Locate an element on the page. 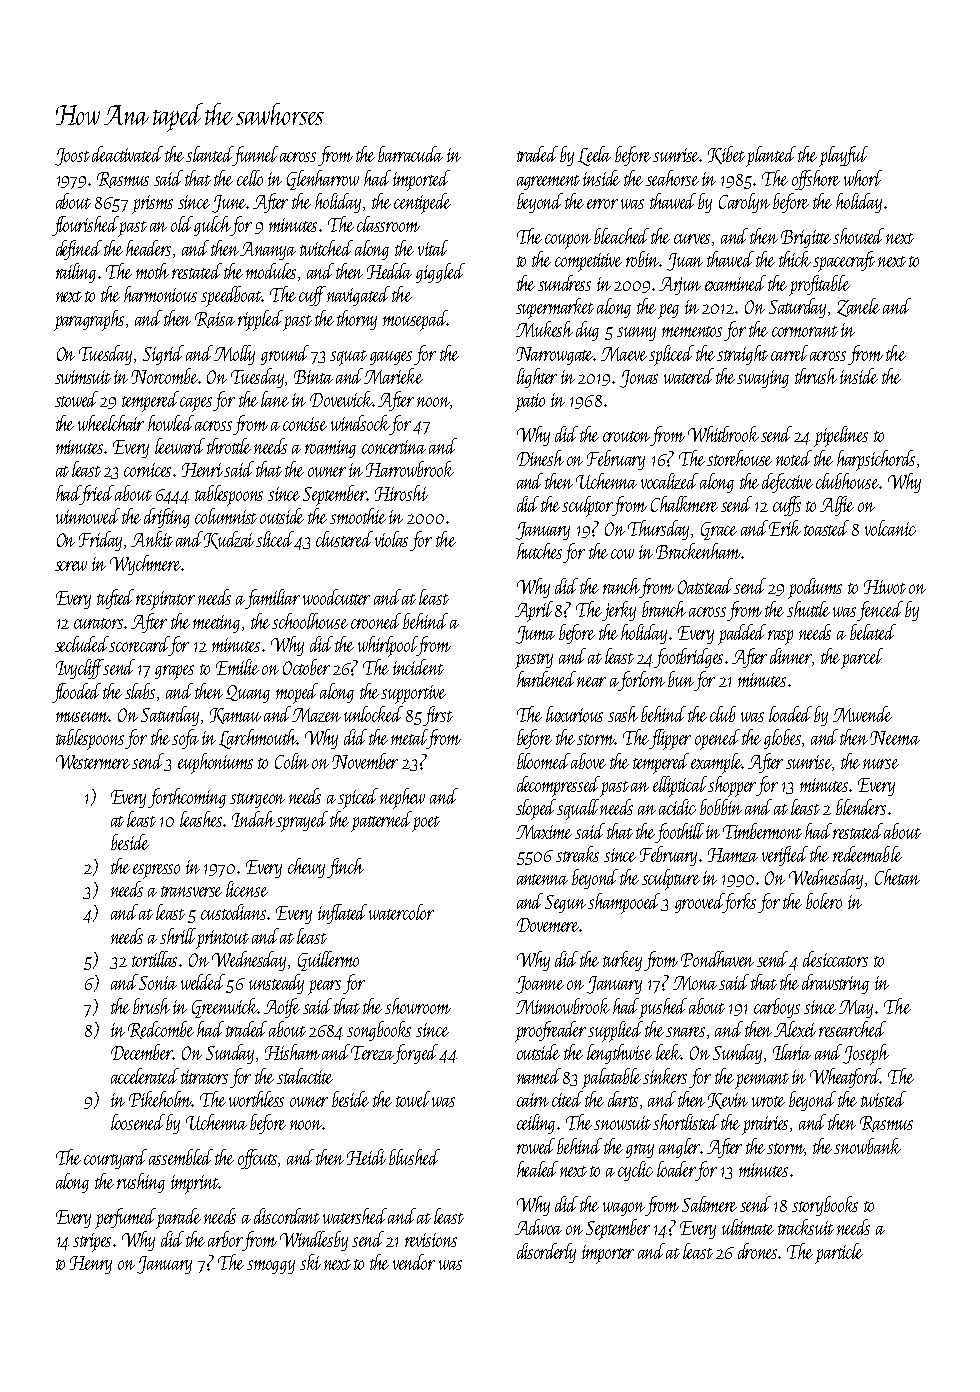  sculptor is located at coordinates (588, 506).
